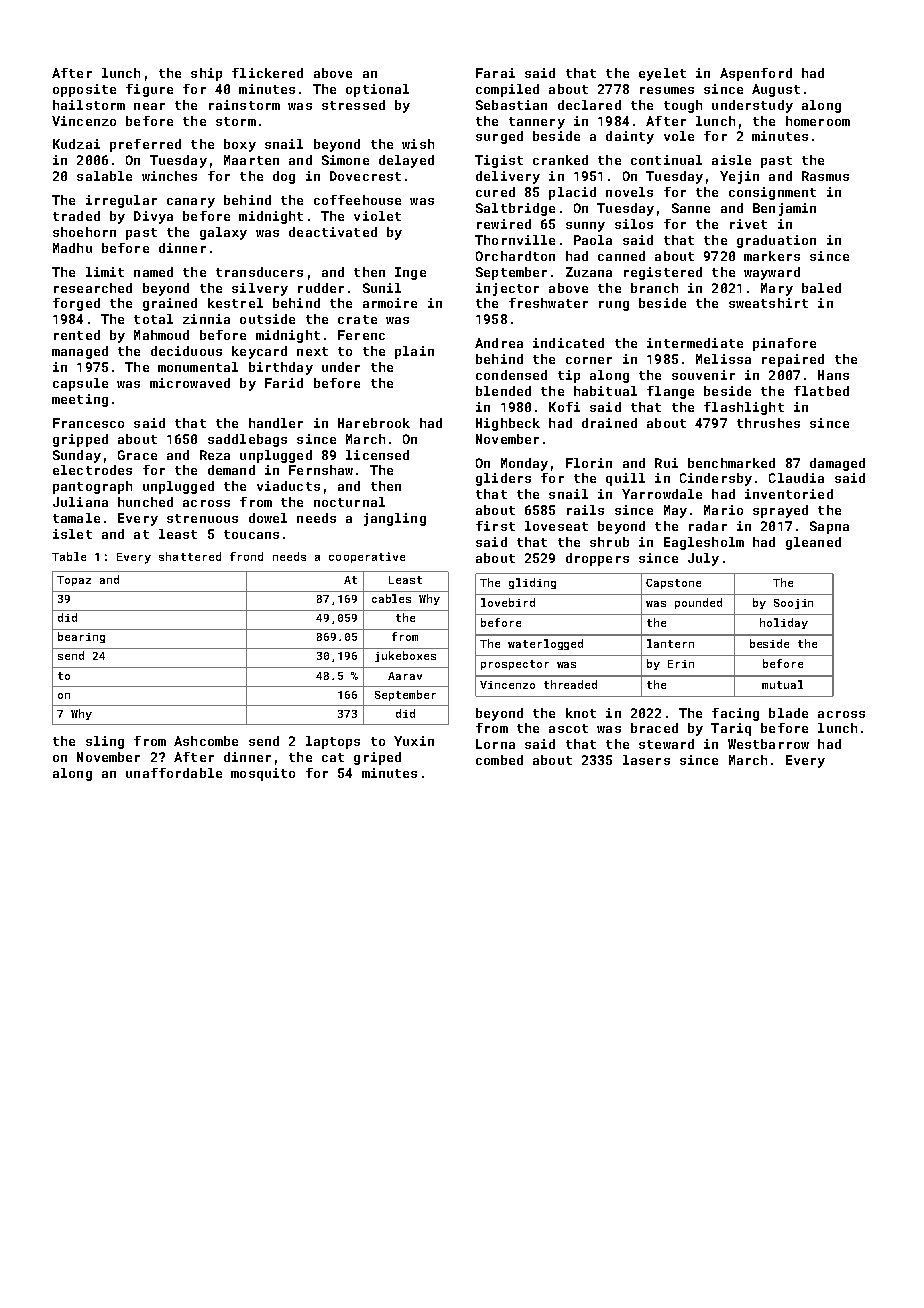 This screenshot has height=1308, width=924. Describe the element at coordinates (495, 73) in the screenshot. I see `Farai` at that location.
